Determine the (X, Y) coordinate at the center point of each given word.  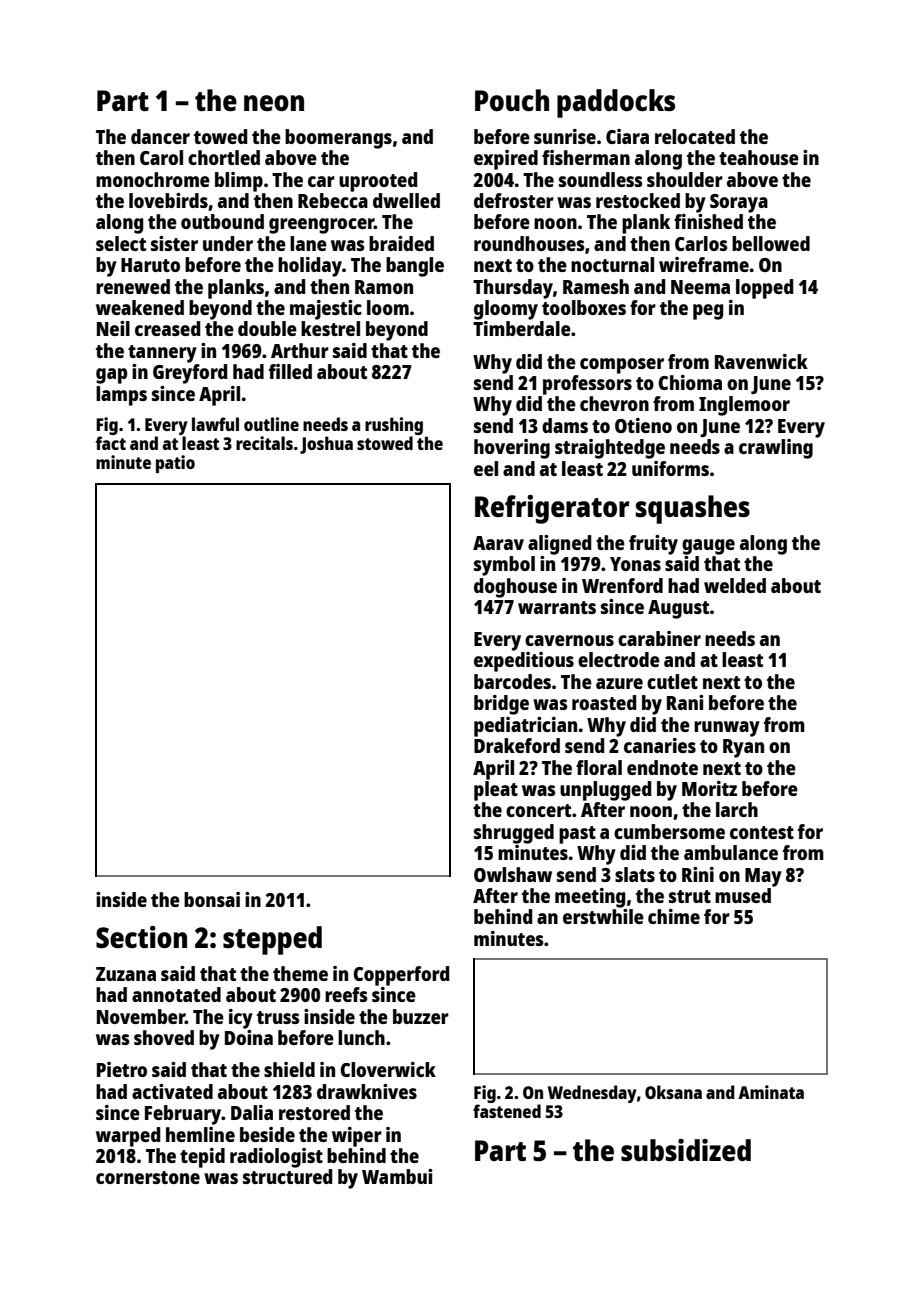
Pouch (512, 100)
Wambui (397, 1176)
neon (274, 103)
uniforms (670, 468)
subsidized (686, 1150)
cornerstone (148, 1177)
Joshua (326, 445)
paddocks (616, 103)
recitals (264, 443)
